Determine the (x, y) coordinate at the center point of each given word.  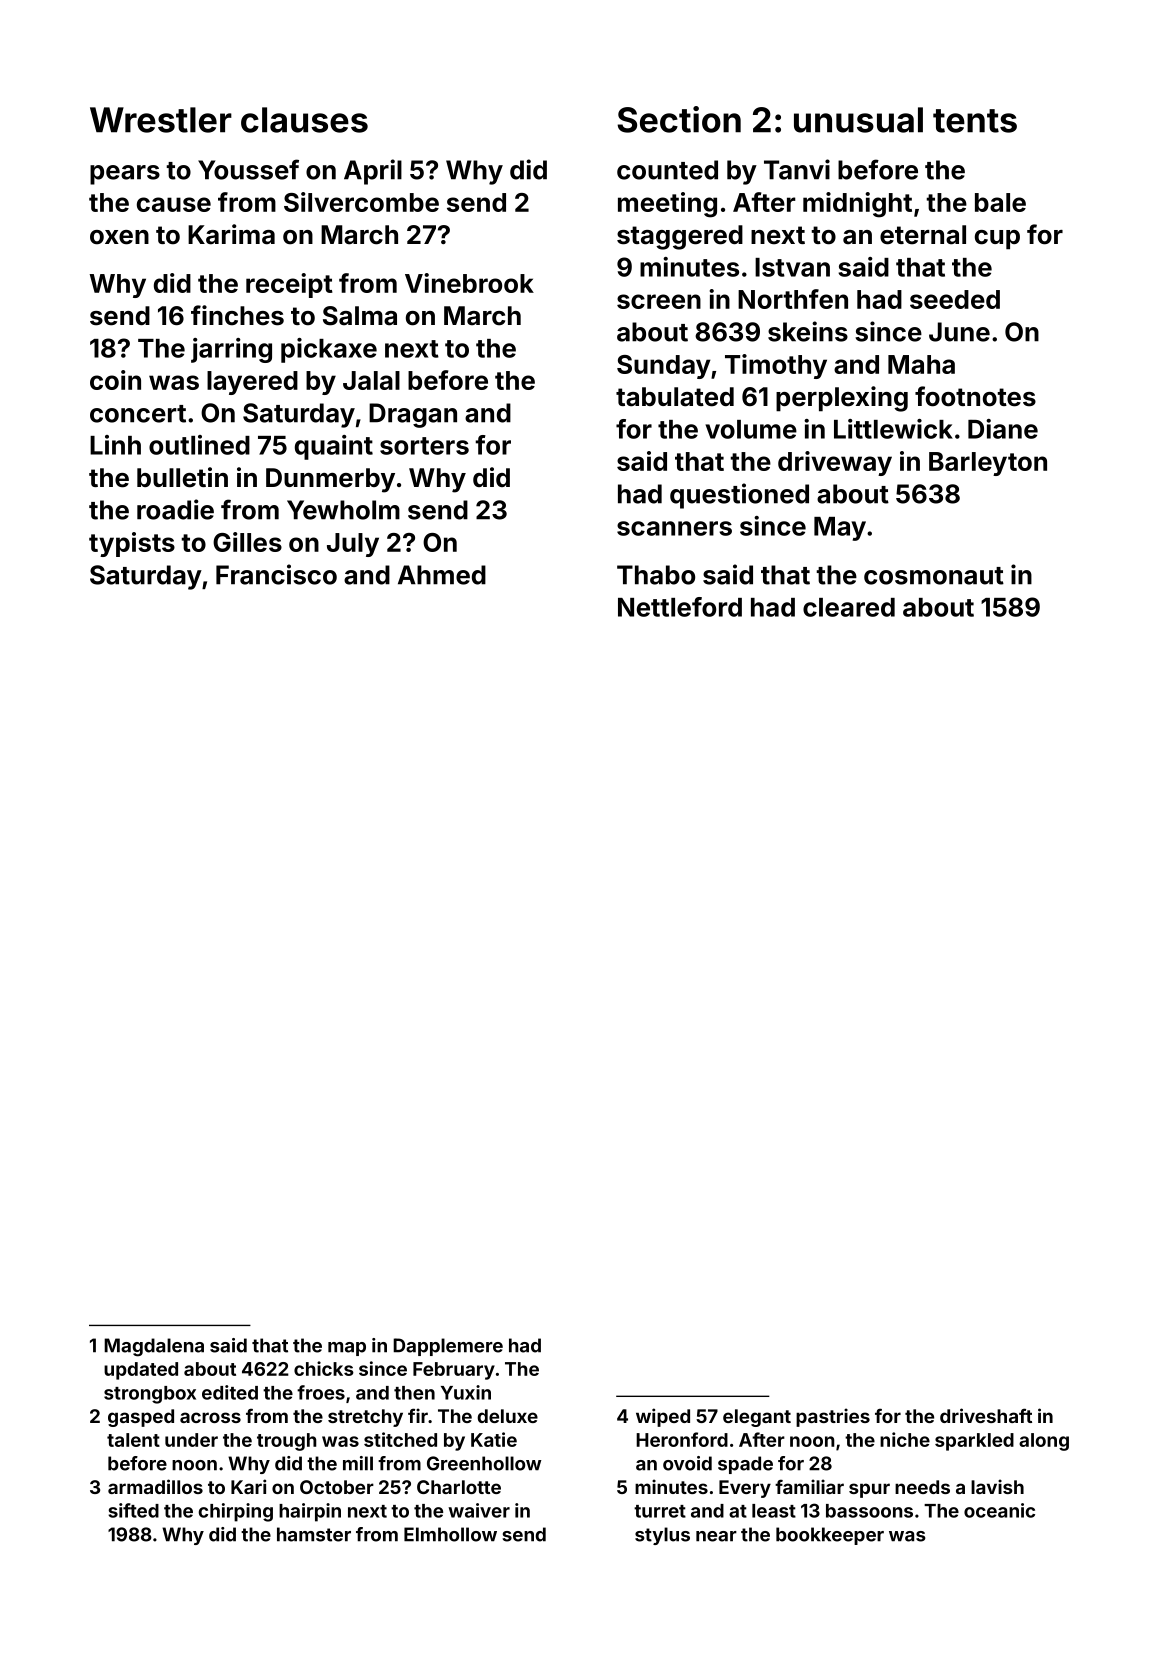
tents (975, 121)
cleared (849, 607)
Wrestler (161, 120)
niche (905, 1439)
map (347, 1349)
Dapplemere (448, 1347)
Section (679, 119)
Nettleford (680, 607)
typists (132, 544)
